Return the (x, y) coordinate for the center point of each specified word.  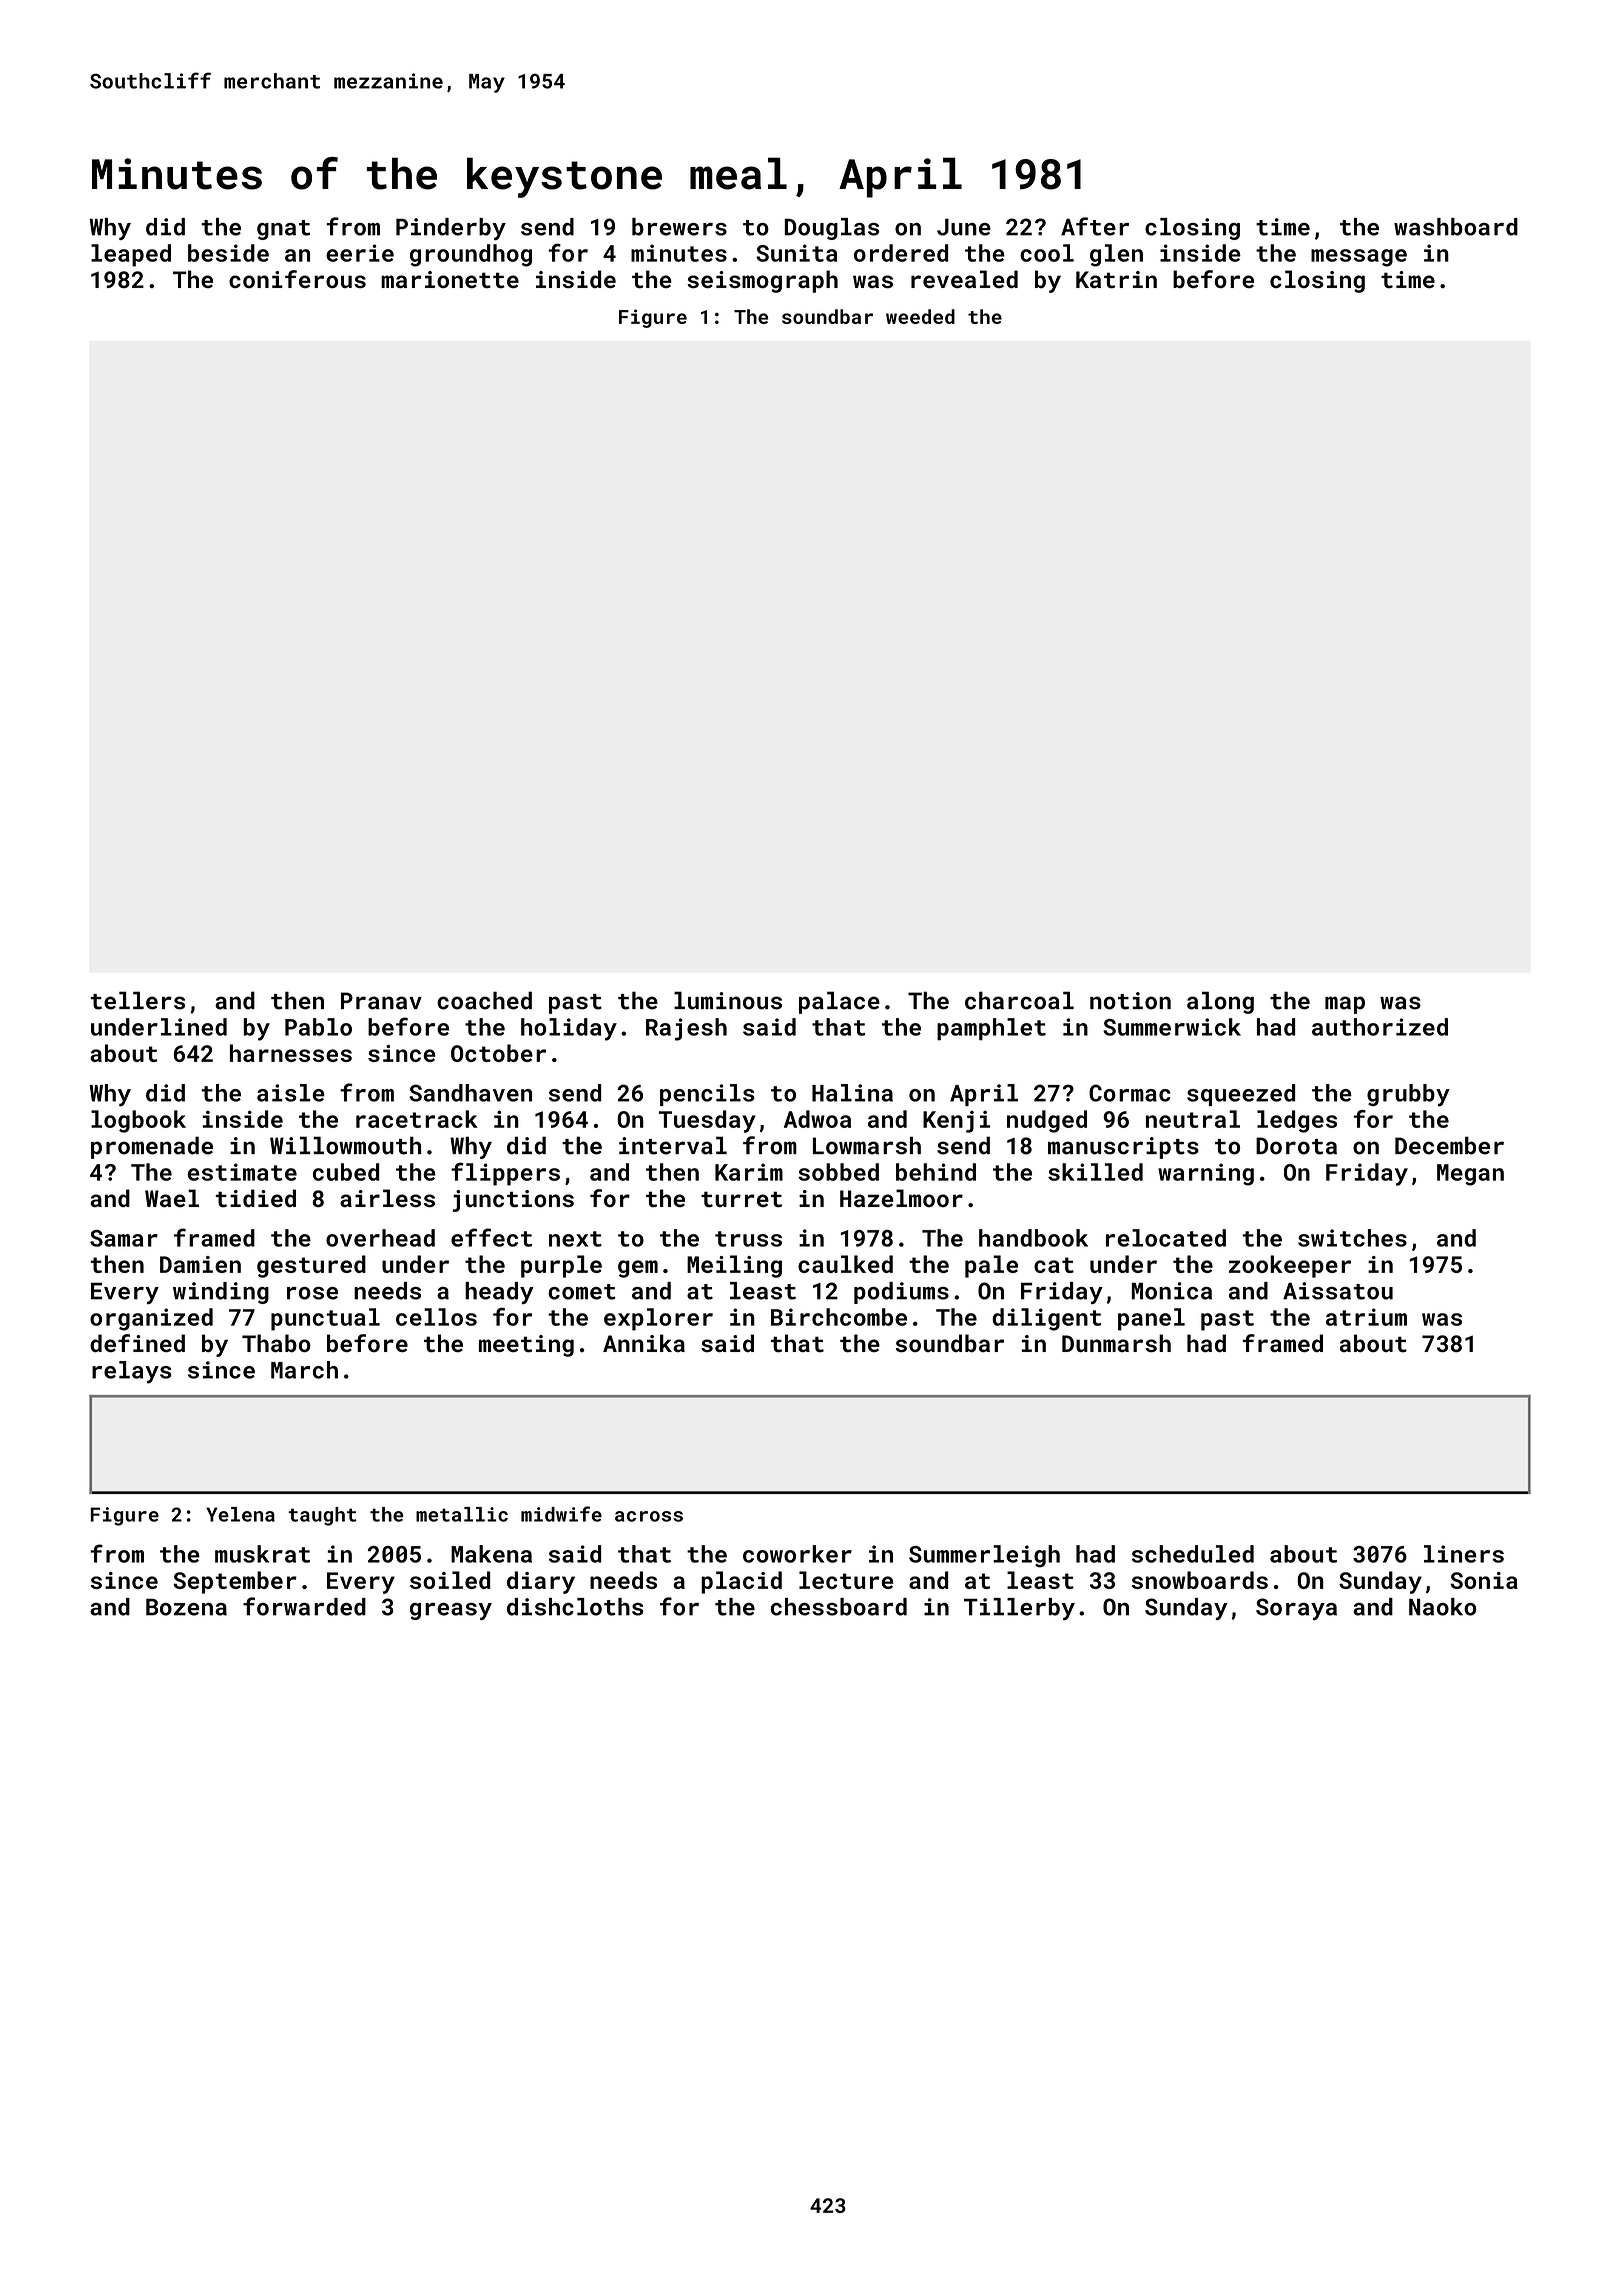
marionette (450, 280)
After (1095, 226)
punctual (325, 1319)
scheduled (1193, 1554)
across (649, 1516)
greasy (451, 1611)
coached (484, 1000)
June (964, 227)
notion (1130, 1001)
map (1345, 1005)
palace (839, 1002)
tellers (138, 1000)
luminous (728, 1000)
